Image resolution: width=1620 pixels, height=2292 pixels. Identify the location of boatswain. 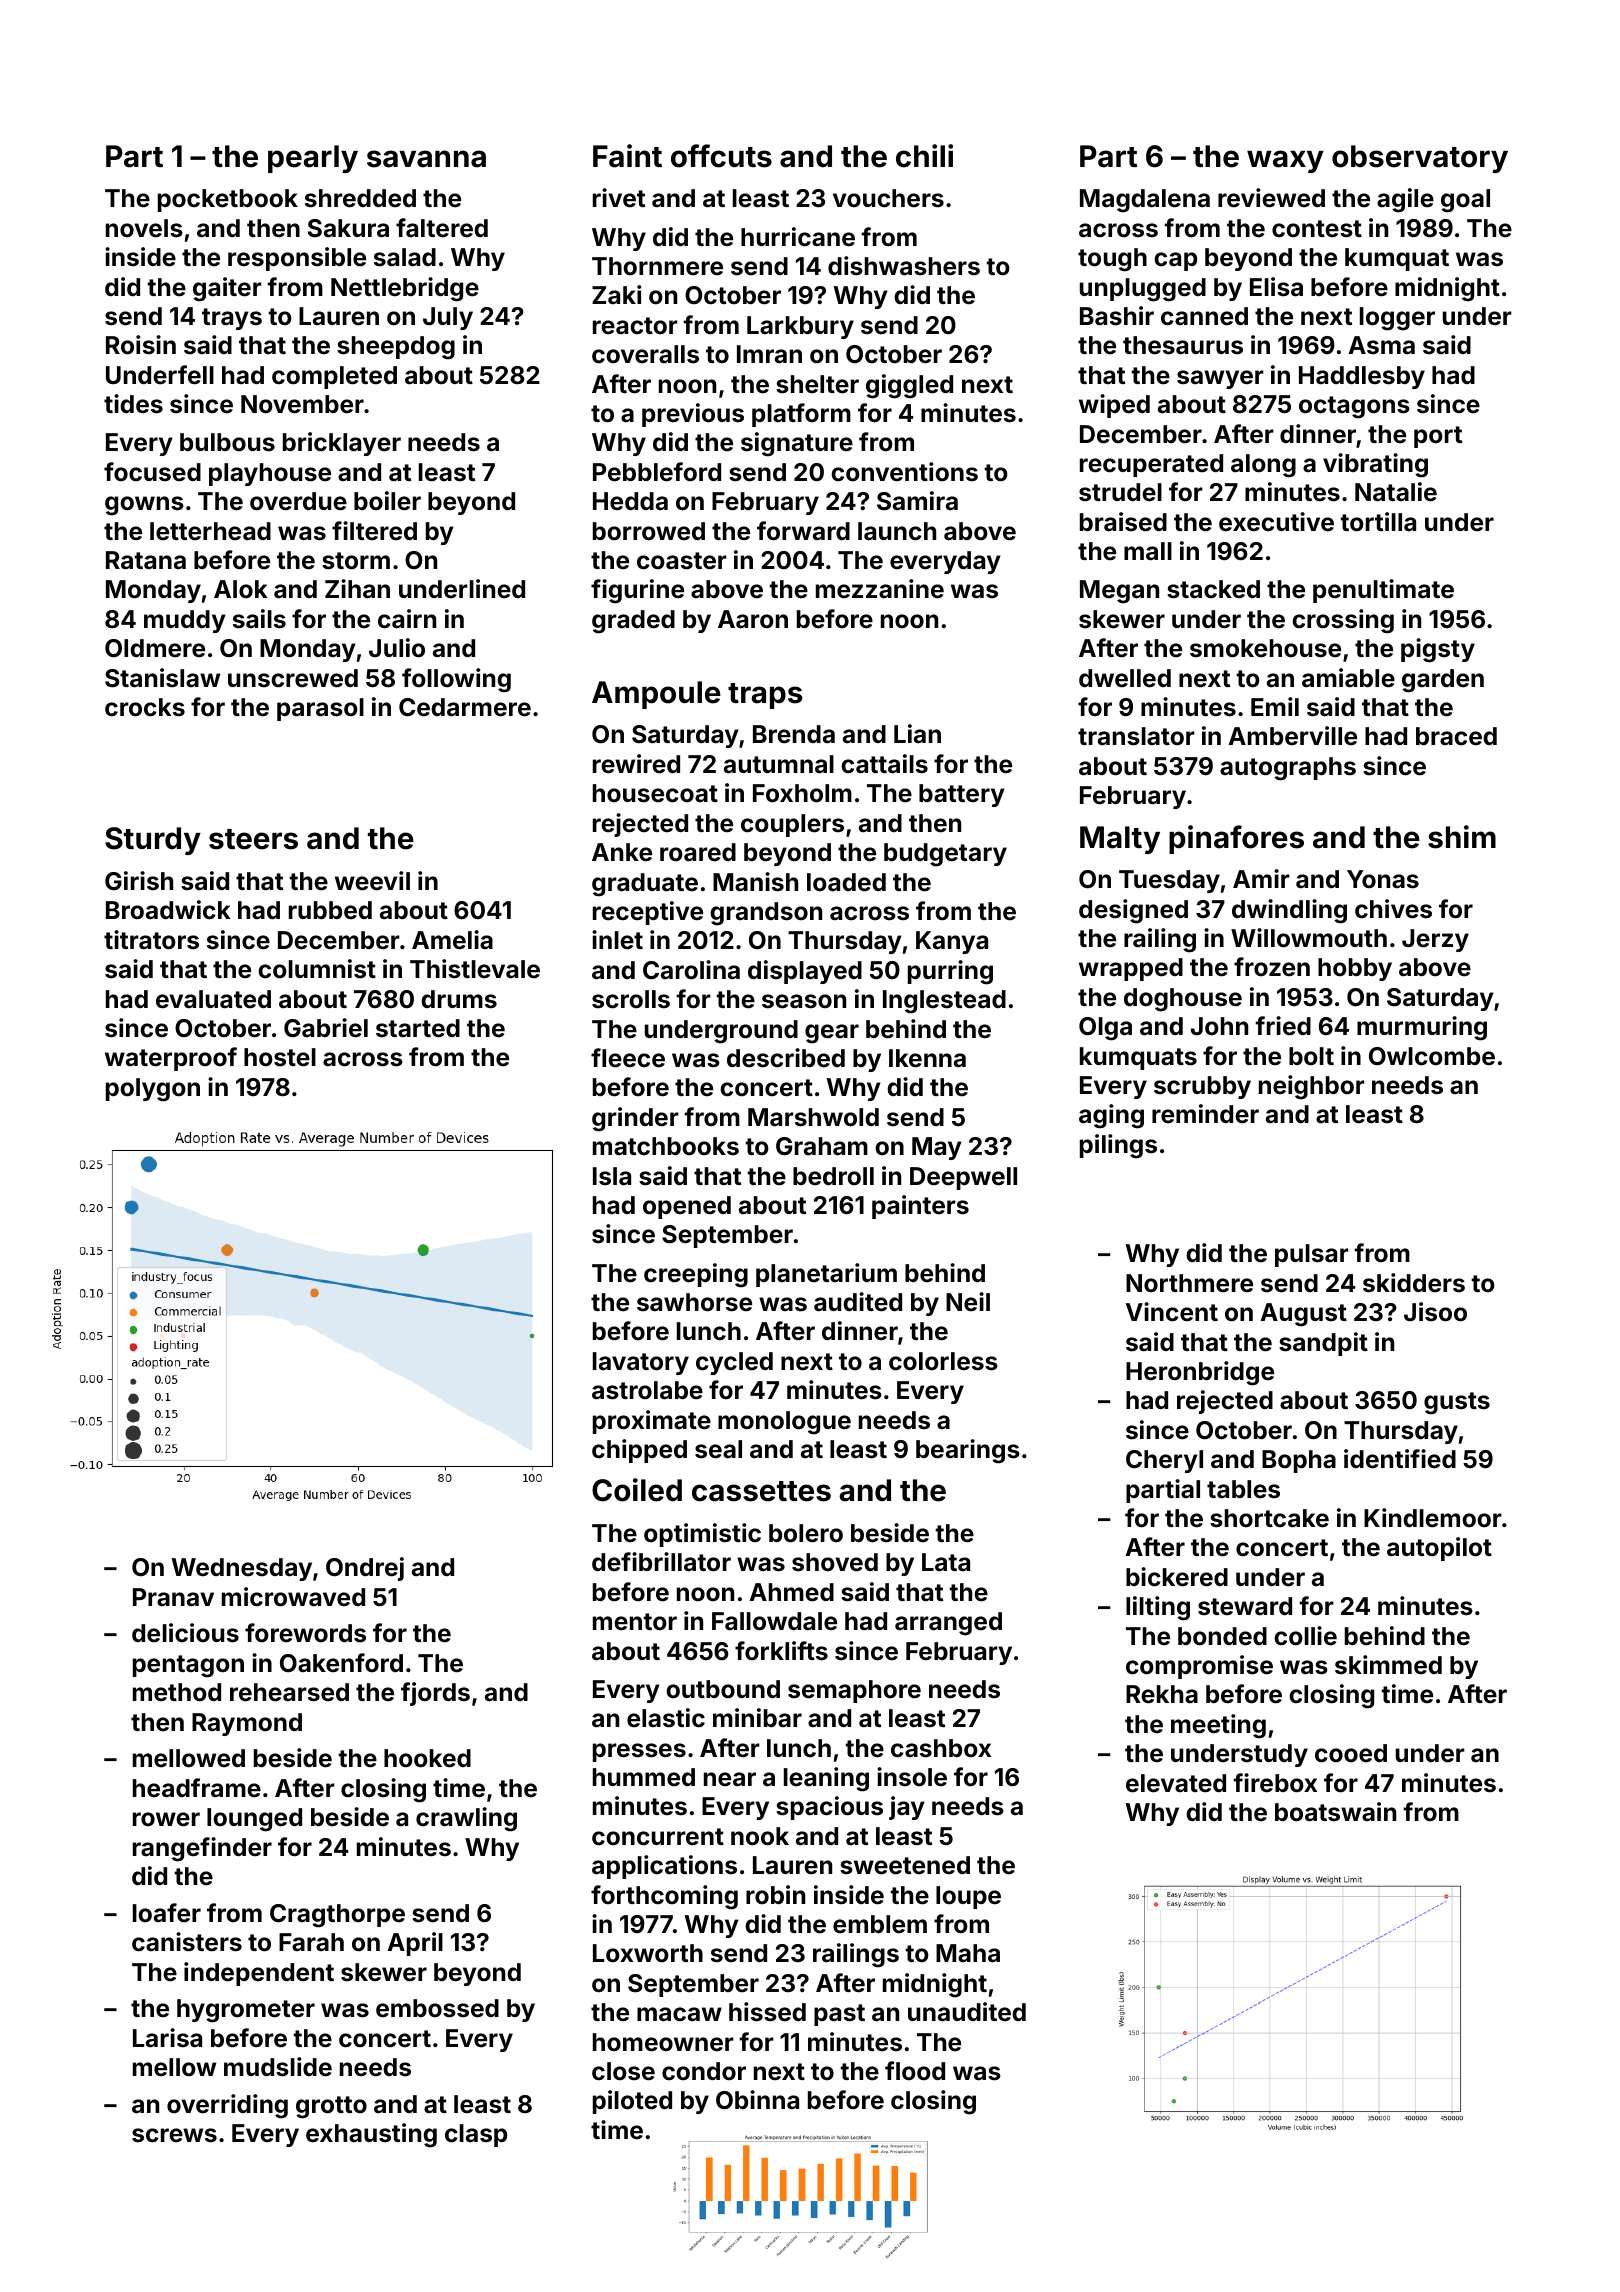
(1335, 1812).
